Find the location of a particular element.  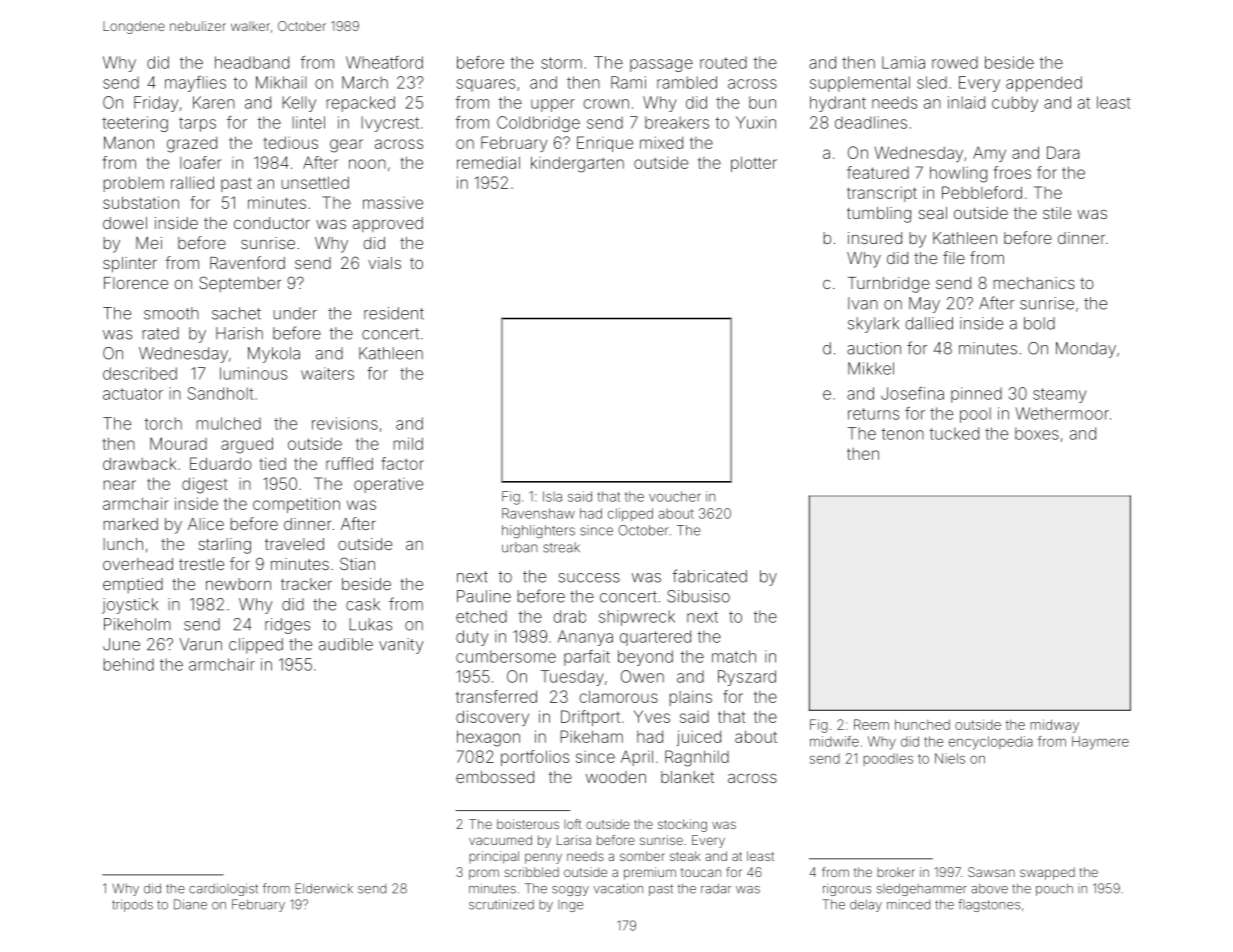

Lamia is located at coordinates (903, 62).
